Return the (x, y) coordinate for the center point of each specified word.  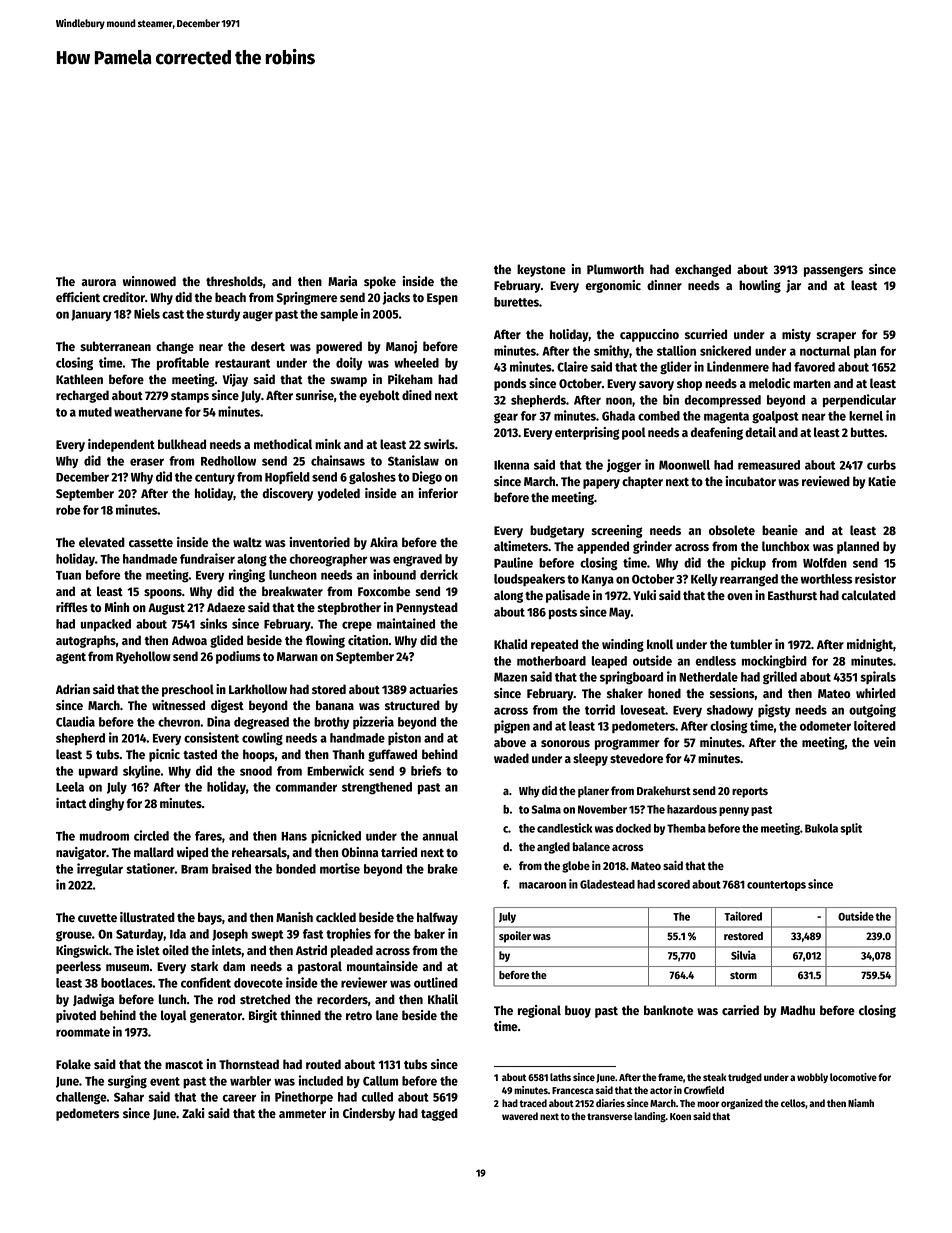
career (239, 1098)
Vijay (235, 380)
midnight (870, 645)
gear (506, 418)
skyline (142, 771)
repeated (554, 645)
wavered (520, 1116)
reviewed (826, 481)
